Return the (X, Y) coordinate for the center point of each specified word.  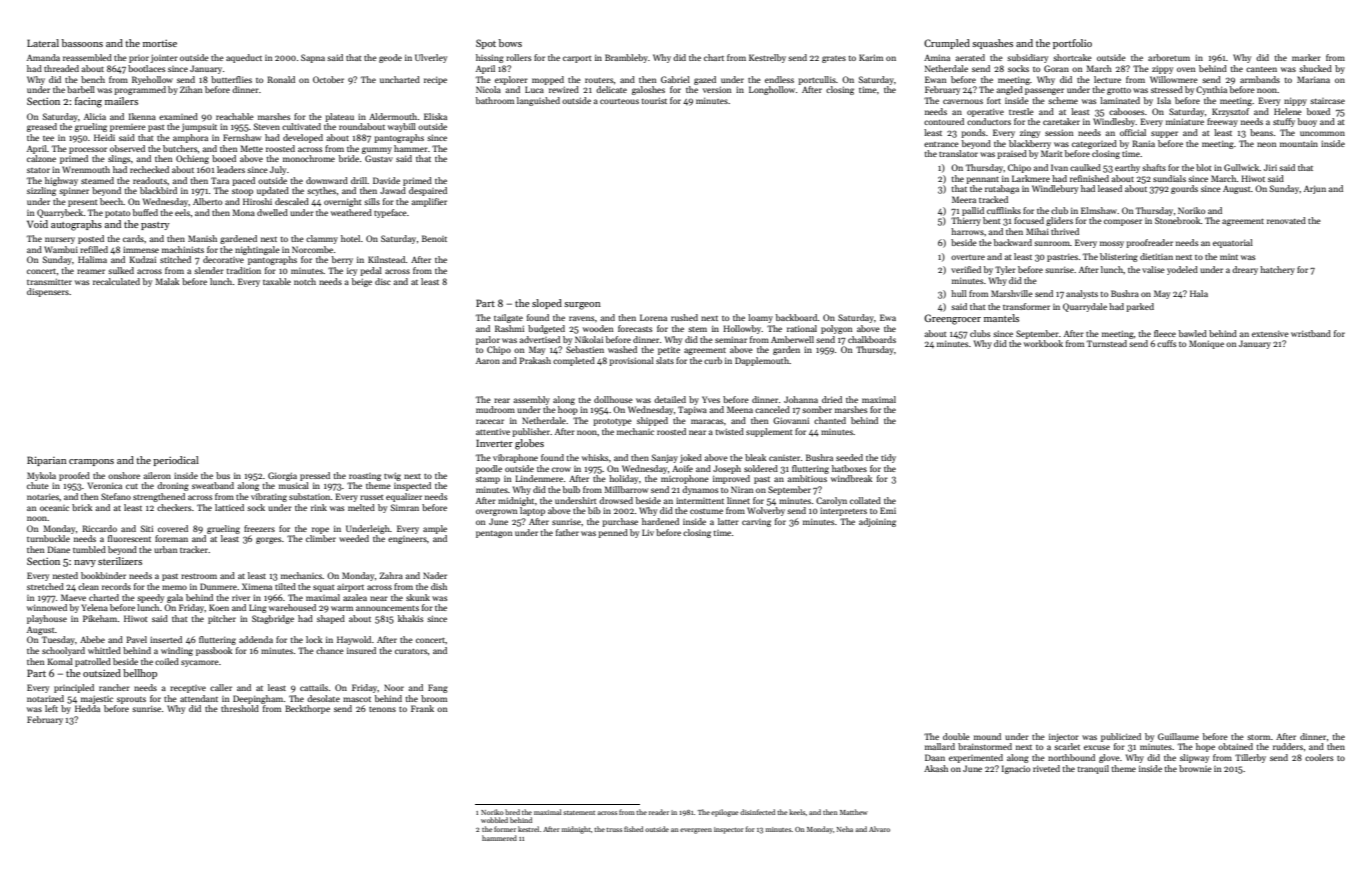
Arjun (1315, 189)
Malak (167, 281)
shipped (652, 421)
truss (614, 830)
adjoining (877, 522)
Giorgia (282, 476)
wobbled (494, 820)
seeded (849, 457)
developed (303, 138)
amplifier (429, 202)
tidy (888, 458)
